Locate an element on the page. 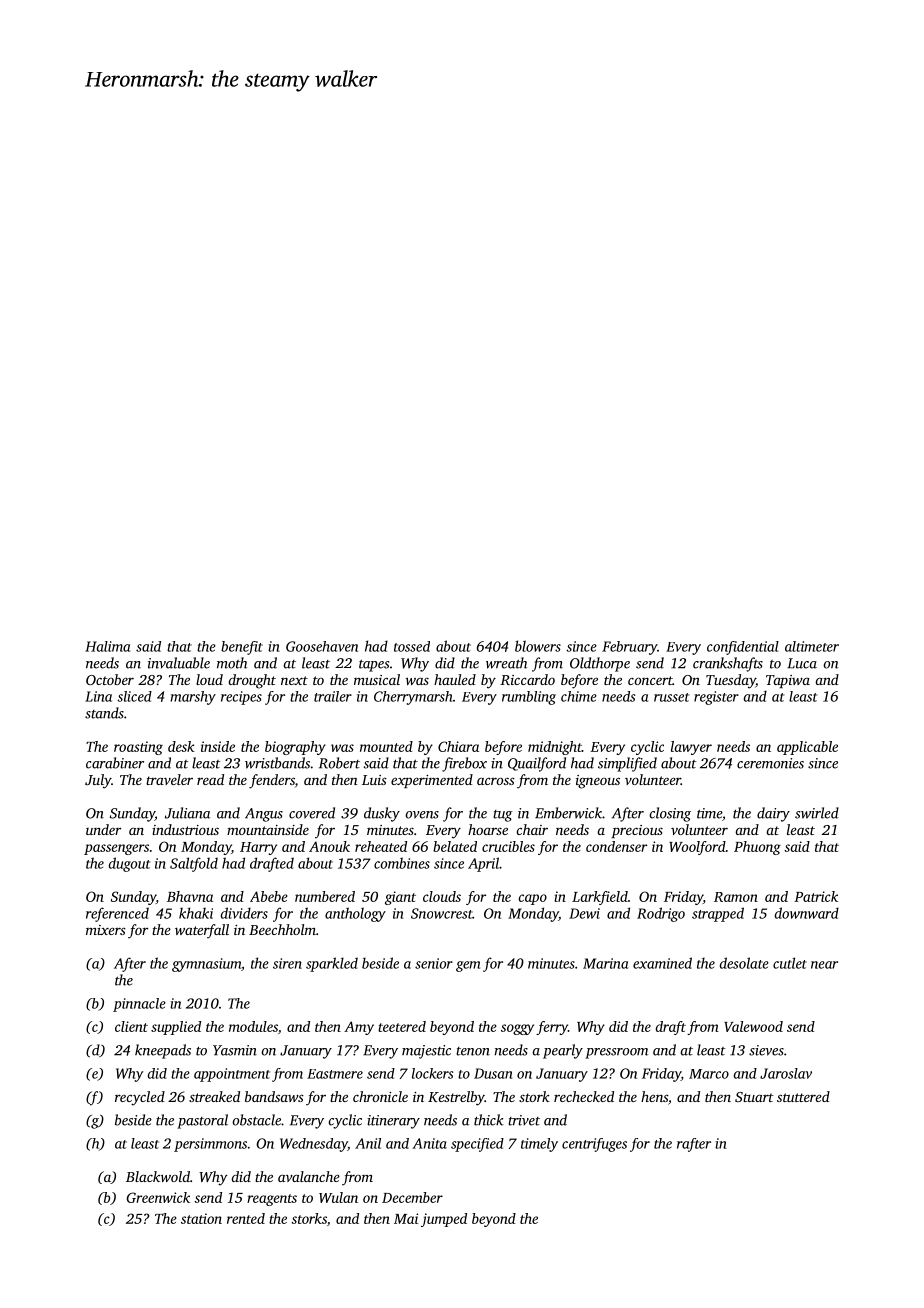  lawyer is located at coordinates (691, 748).
